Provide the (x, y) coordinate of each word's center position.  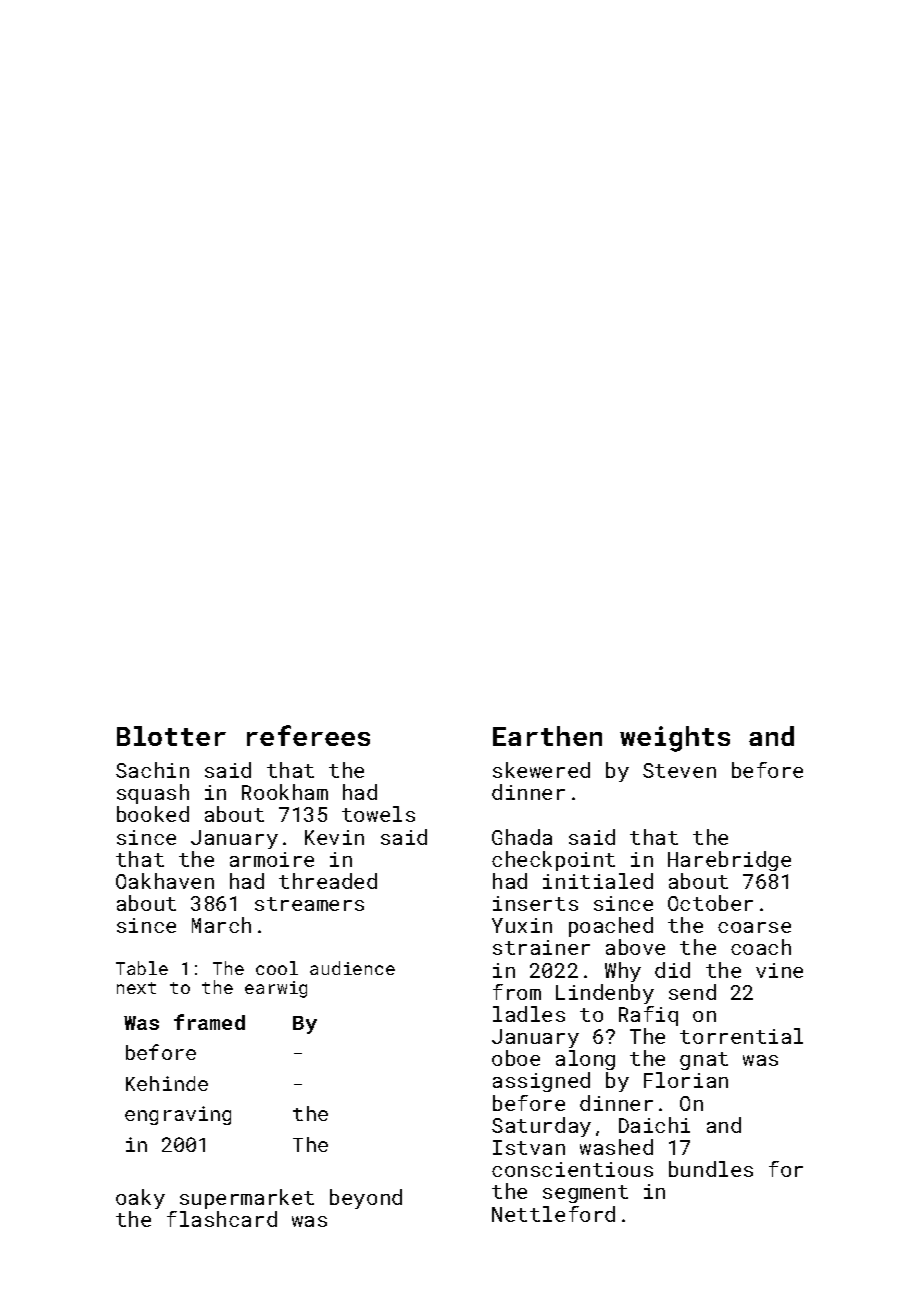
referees (308, 735)
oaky (140, 1199)
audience (352, 968)
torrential (741, 1036)
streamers (309, 904)
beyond (366, 1199)
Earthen (547, 736)
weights (675, 739)
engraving (178, 1115)
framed (209, 1022)
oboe (516, 1058)
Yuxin (522, 925)
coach (761, 947)
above (635, 947)
